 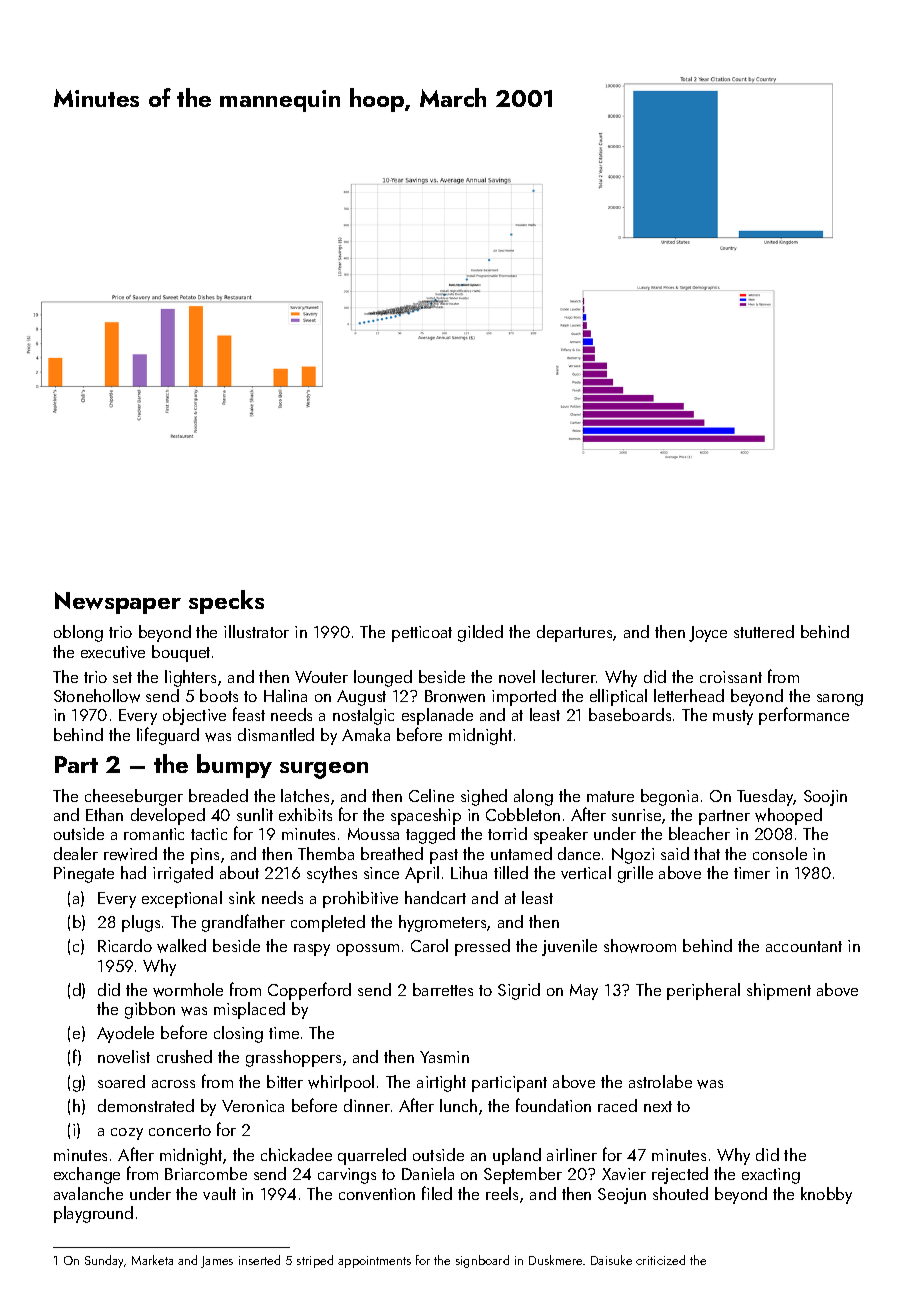 What do you see at coordinates (78, 633) in the screenshot?
I see `oblong` at bounding box center [78, 633].
